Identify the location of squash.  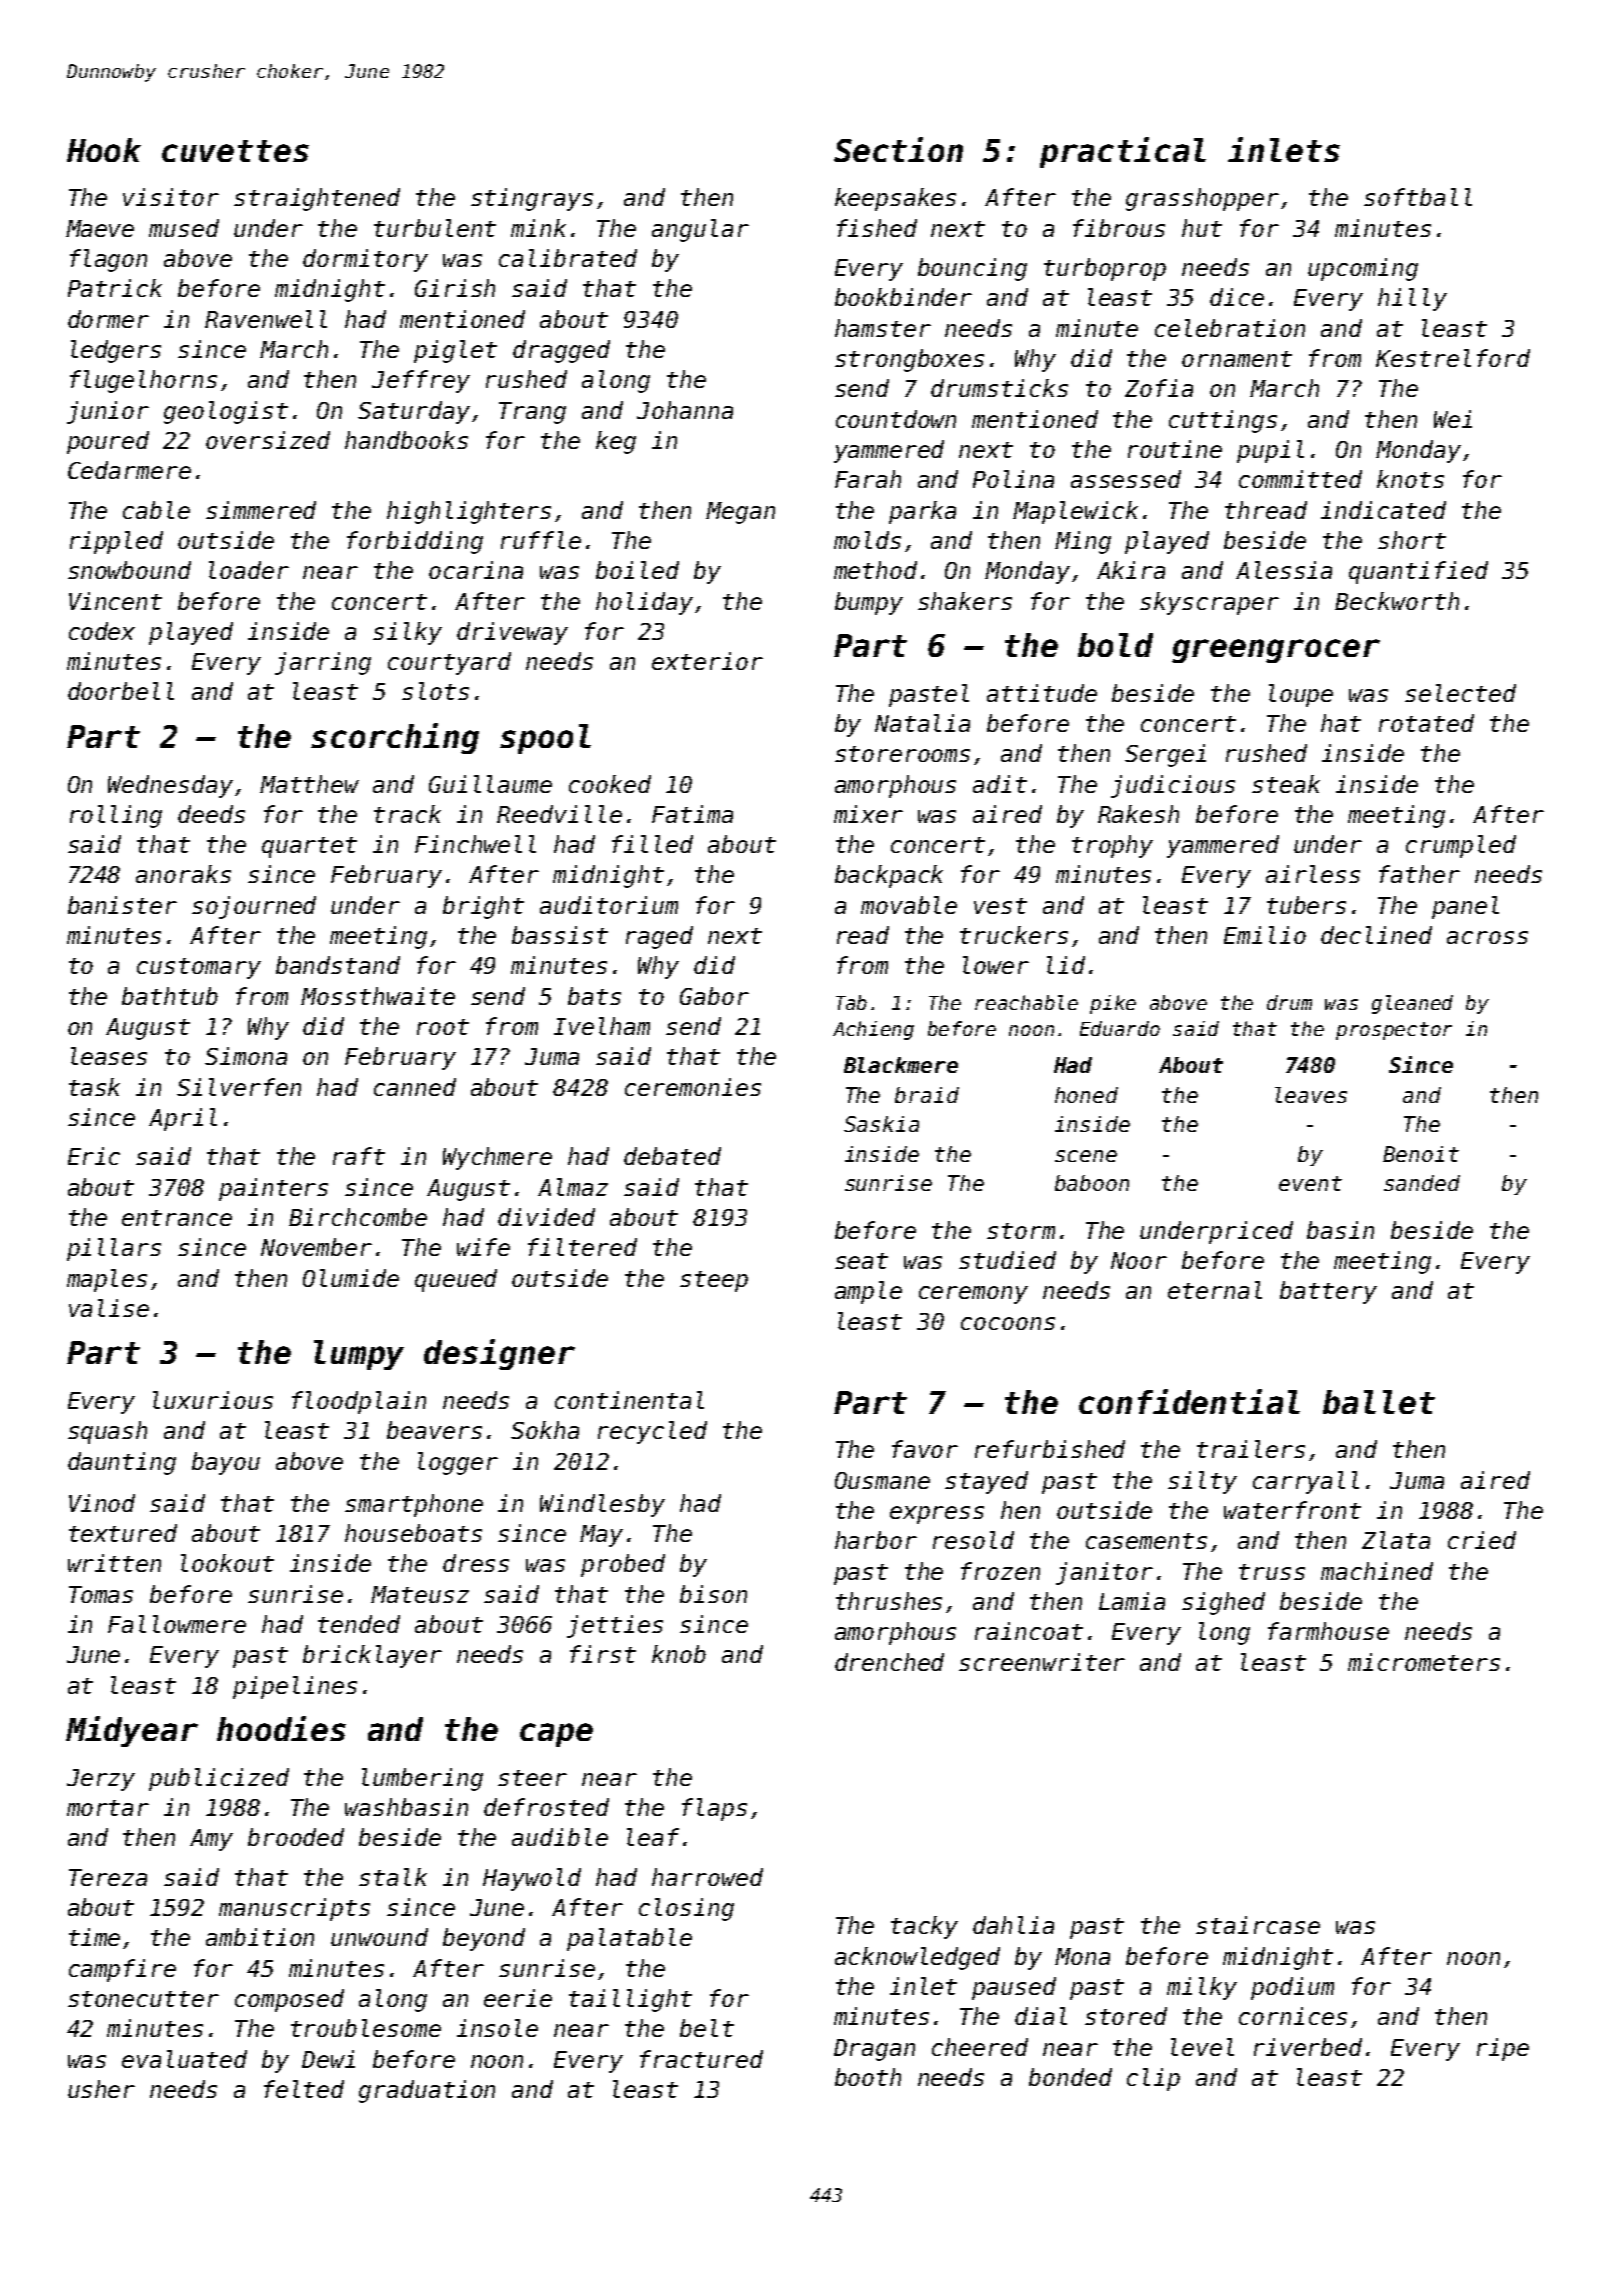
(107, 1432).
